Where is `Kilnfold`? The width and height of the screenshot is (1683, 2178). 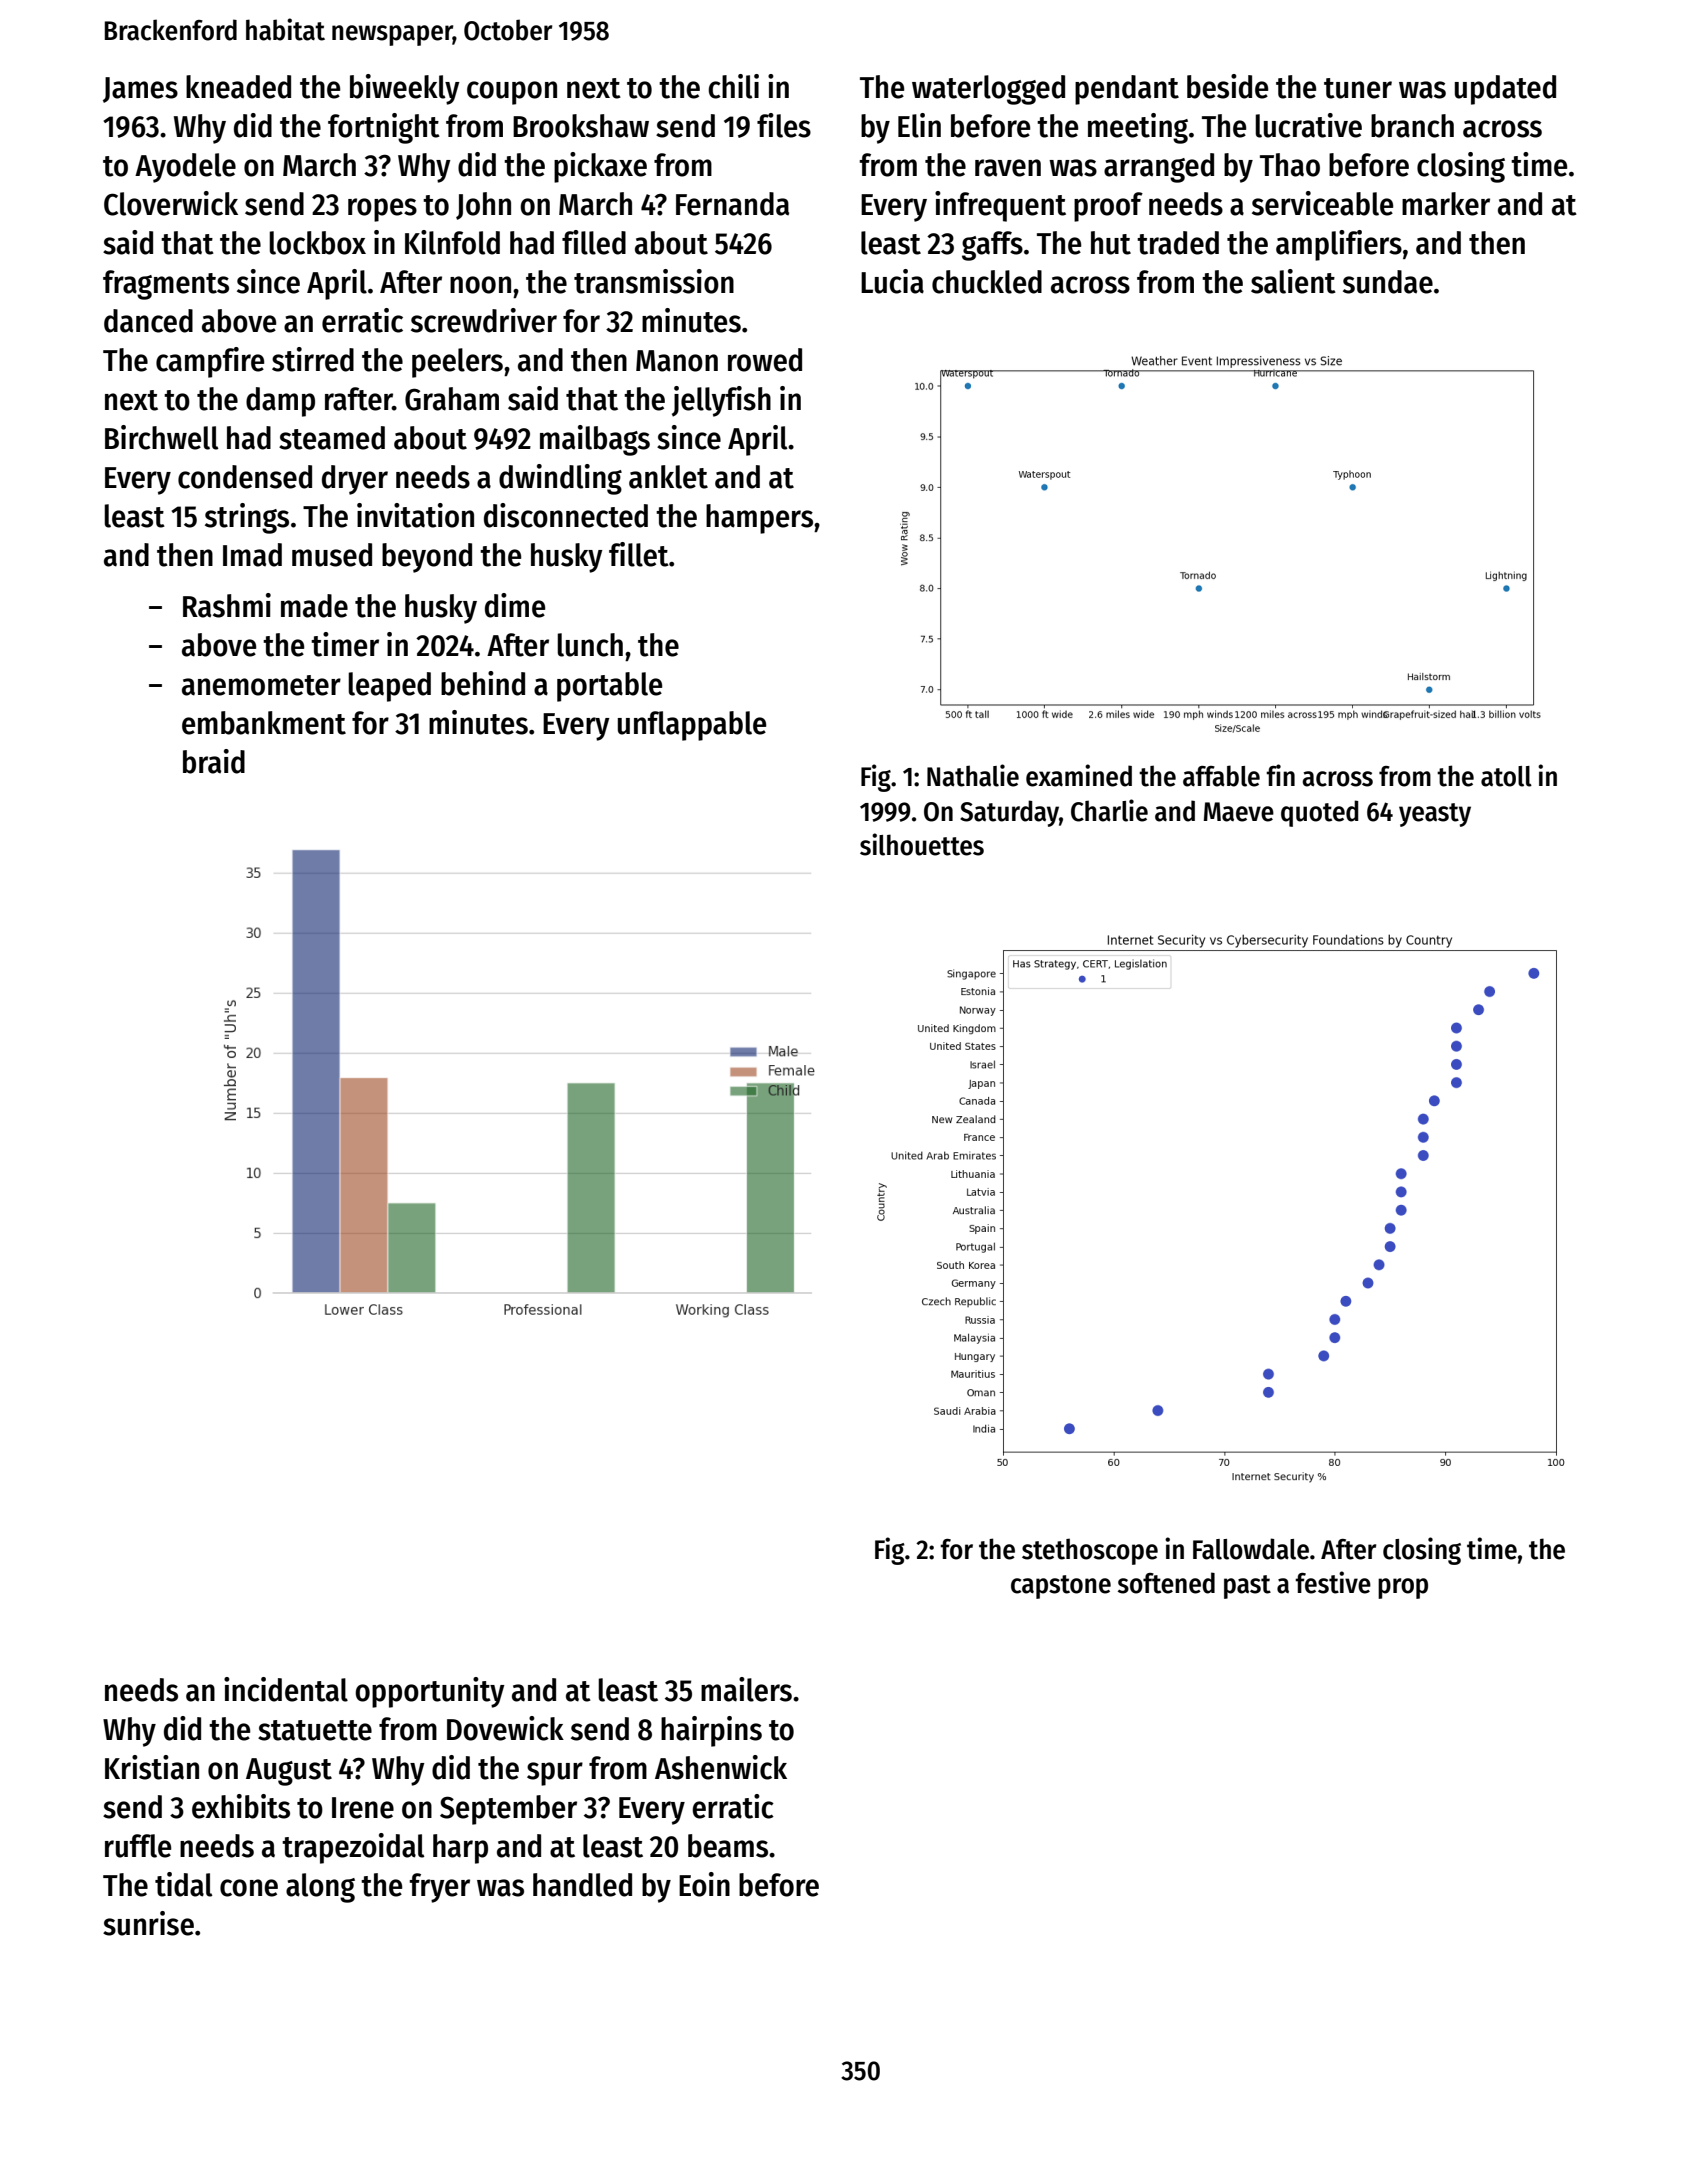 Kilnfold is located at coordinates (452, 242).
